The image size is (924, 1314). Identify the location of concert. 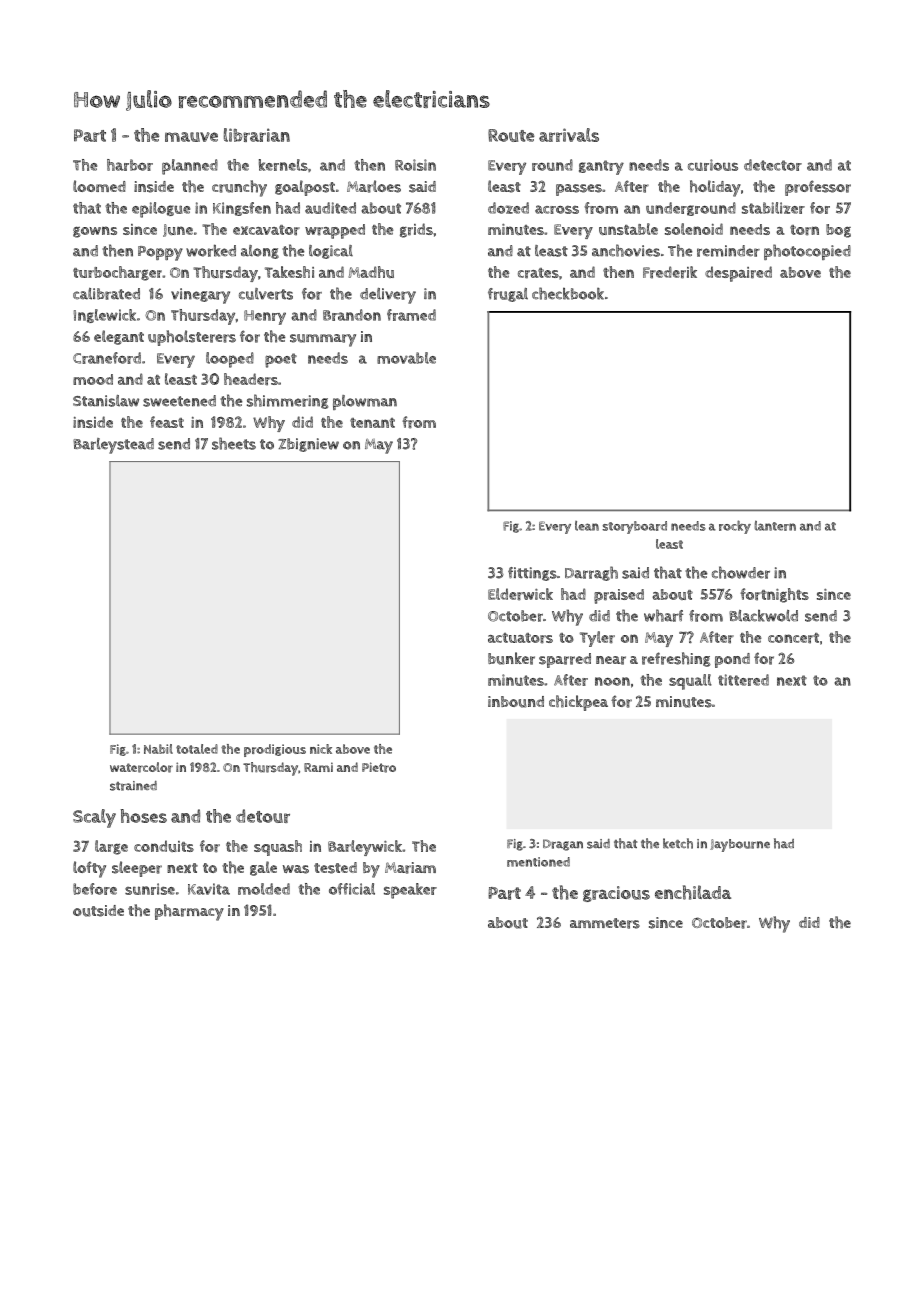
(793, 638).
